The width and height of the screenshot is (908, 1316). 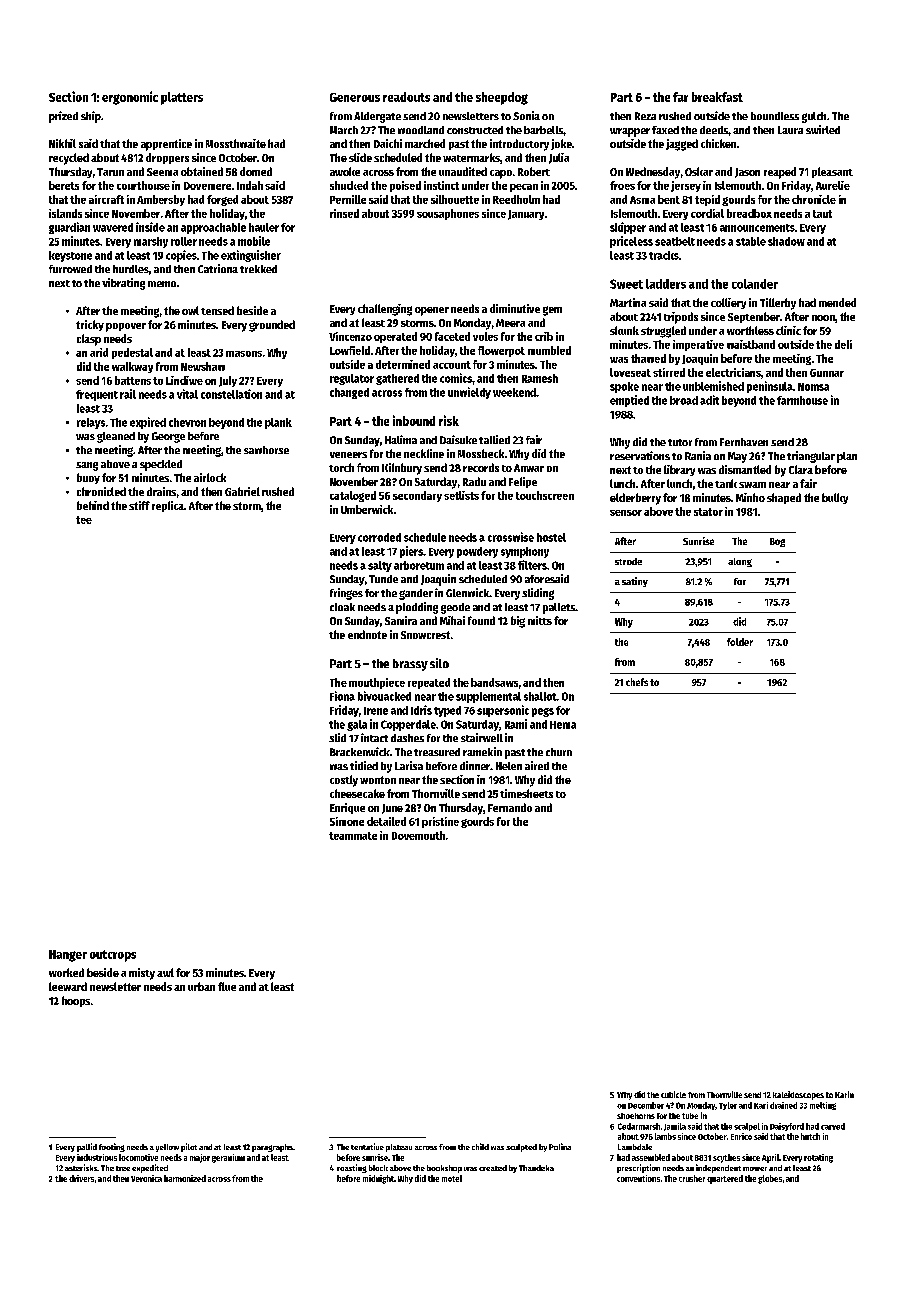 I want to click on Bog, so click(x=777, y=542).
